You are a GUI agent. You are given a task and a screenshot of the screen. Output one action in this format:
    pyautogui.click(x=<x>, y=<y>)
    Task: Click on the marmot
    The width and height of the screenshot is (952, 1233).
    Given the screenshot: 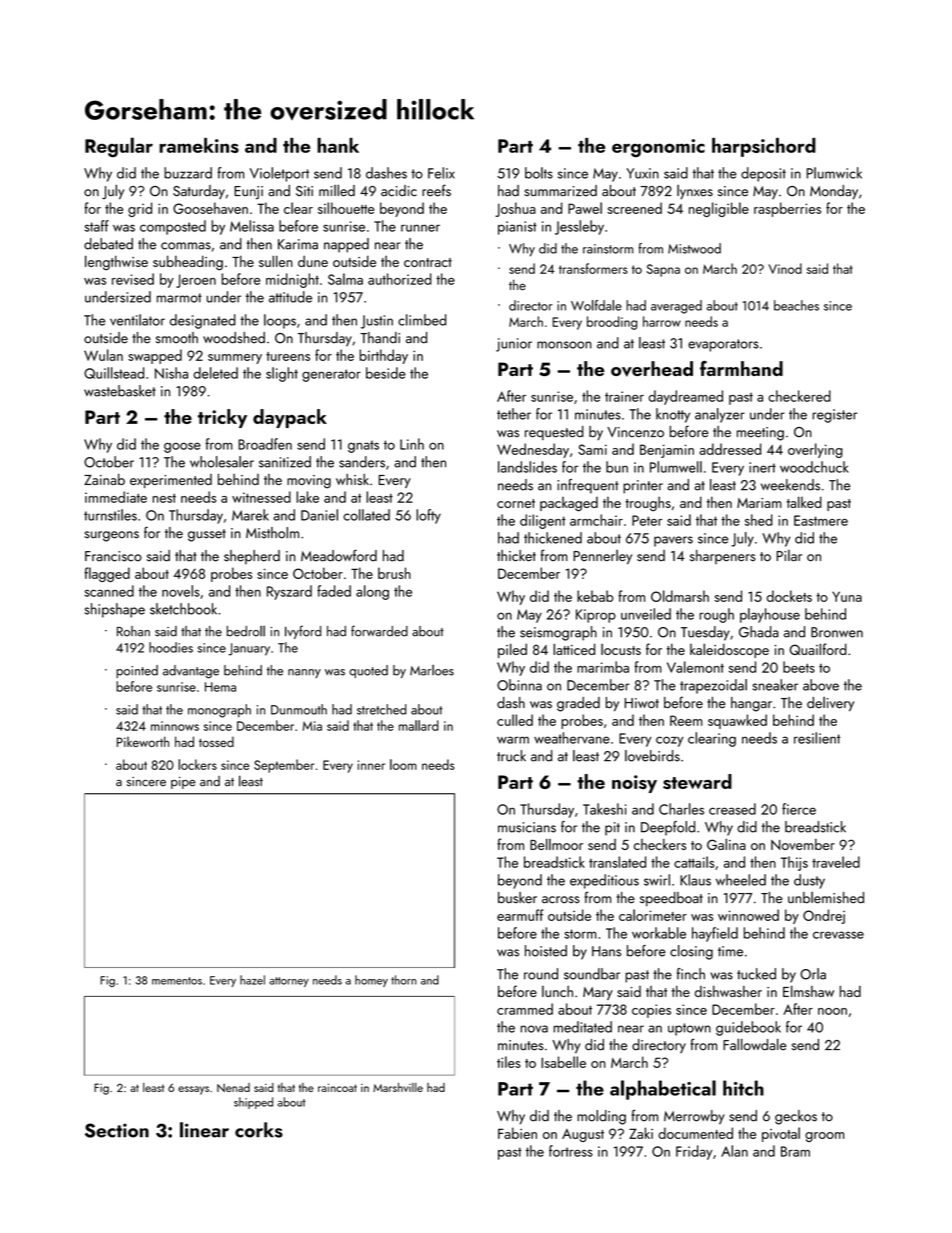 What is the action you would take?
    pyautogui.click(x=179, y=298)
